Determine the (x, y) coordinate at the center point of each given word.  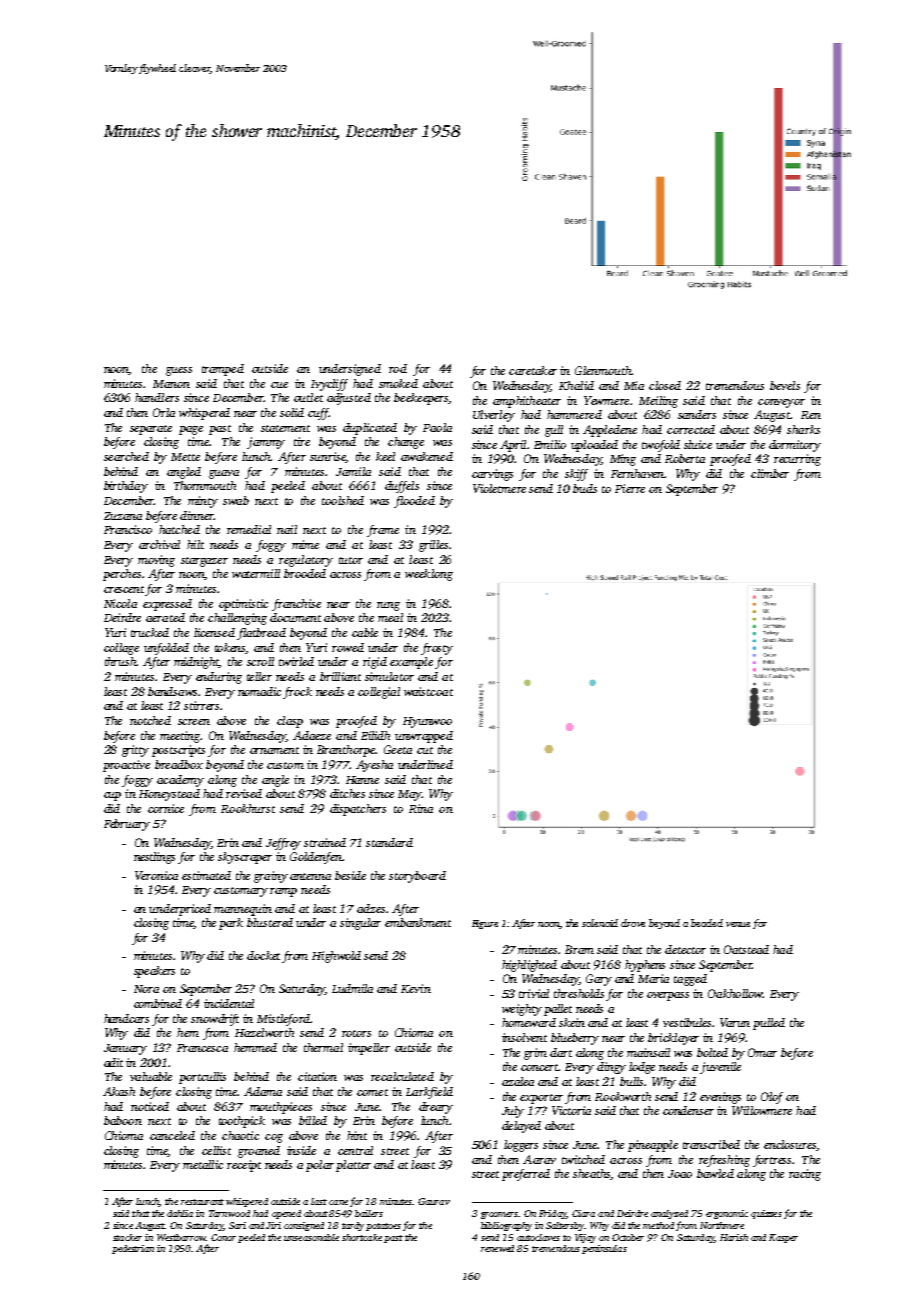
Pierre (630, 488)
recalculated (402, 1076)
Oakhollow (735, 993)
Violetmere (499, 488)
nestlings (154, 858)
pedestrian (133, 1249)
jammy (266, 443)
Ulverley (494, 416)
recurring (797, 460)
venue (738, 924)
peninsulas (604, 1249)
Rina (421, 808)
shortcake (362, 1237)
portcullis (202, 1078)
